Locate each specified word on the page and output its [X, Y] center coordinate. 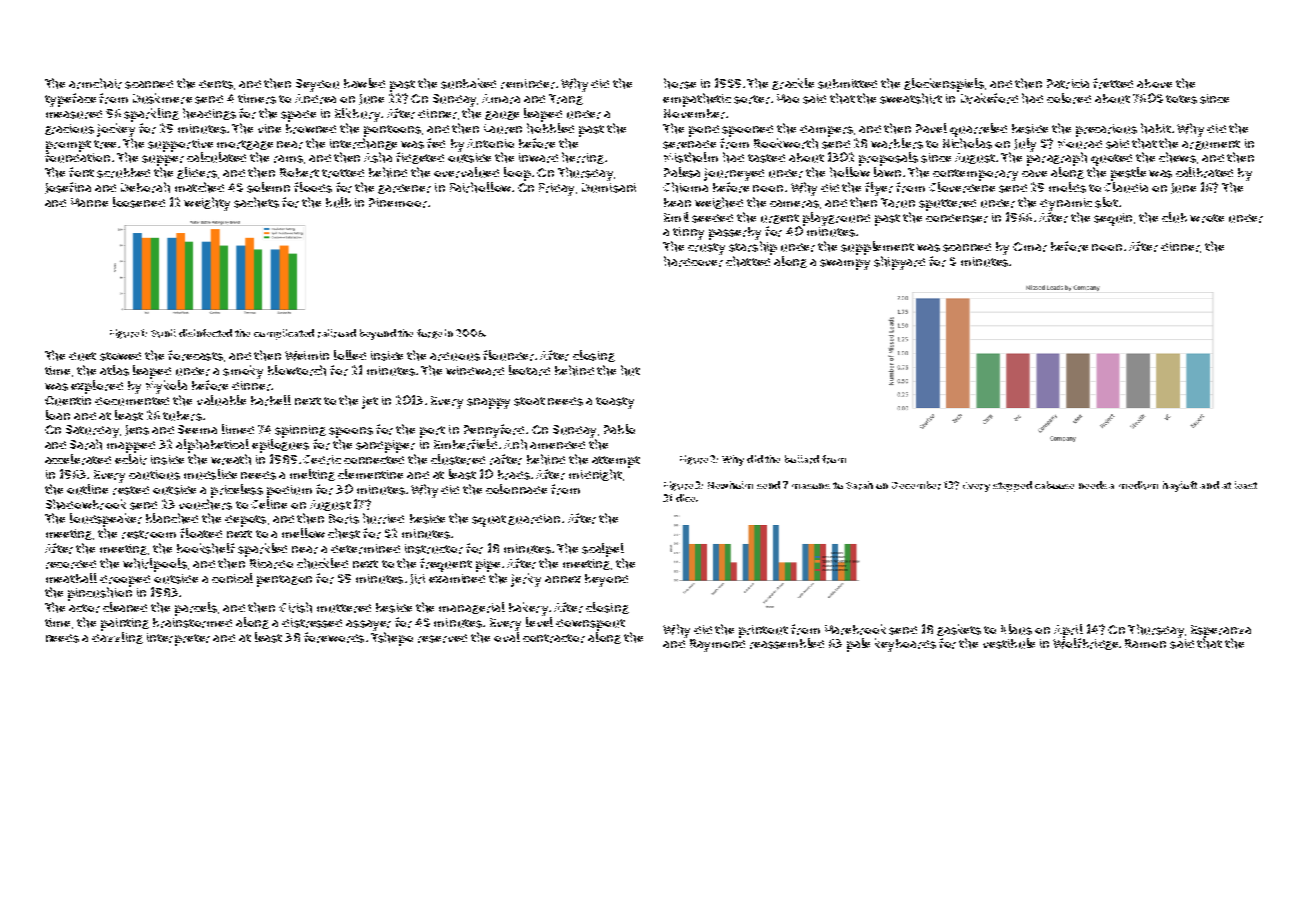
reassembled [787, 643]
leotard [529, 370]
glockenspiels [944, 85]
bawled [364, 83]
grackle [793, 84]
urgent [780, 219]
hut [630, 370]
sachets [256, 202]
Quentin [68, 401]
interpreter [178, 639]
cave [1034, 173]
